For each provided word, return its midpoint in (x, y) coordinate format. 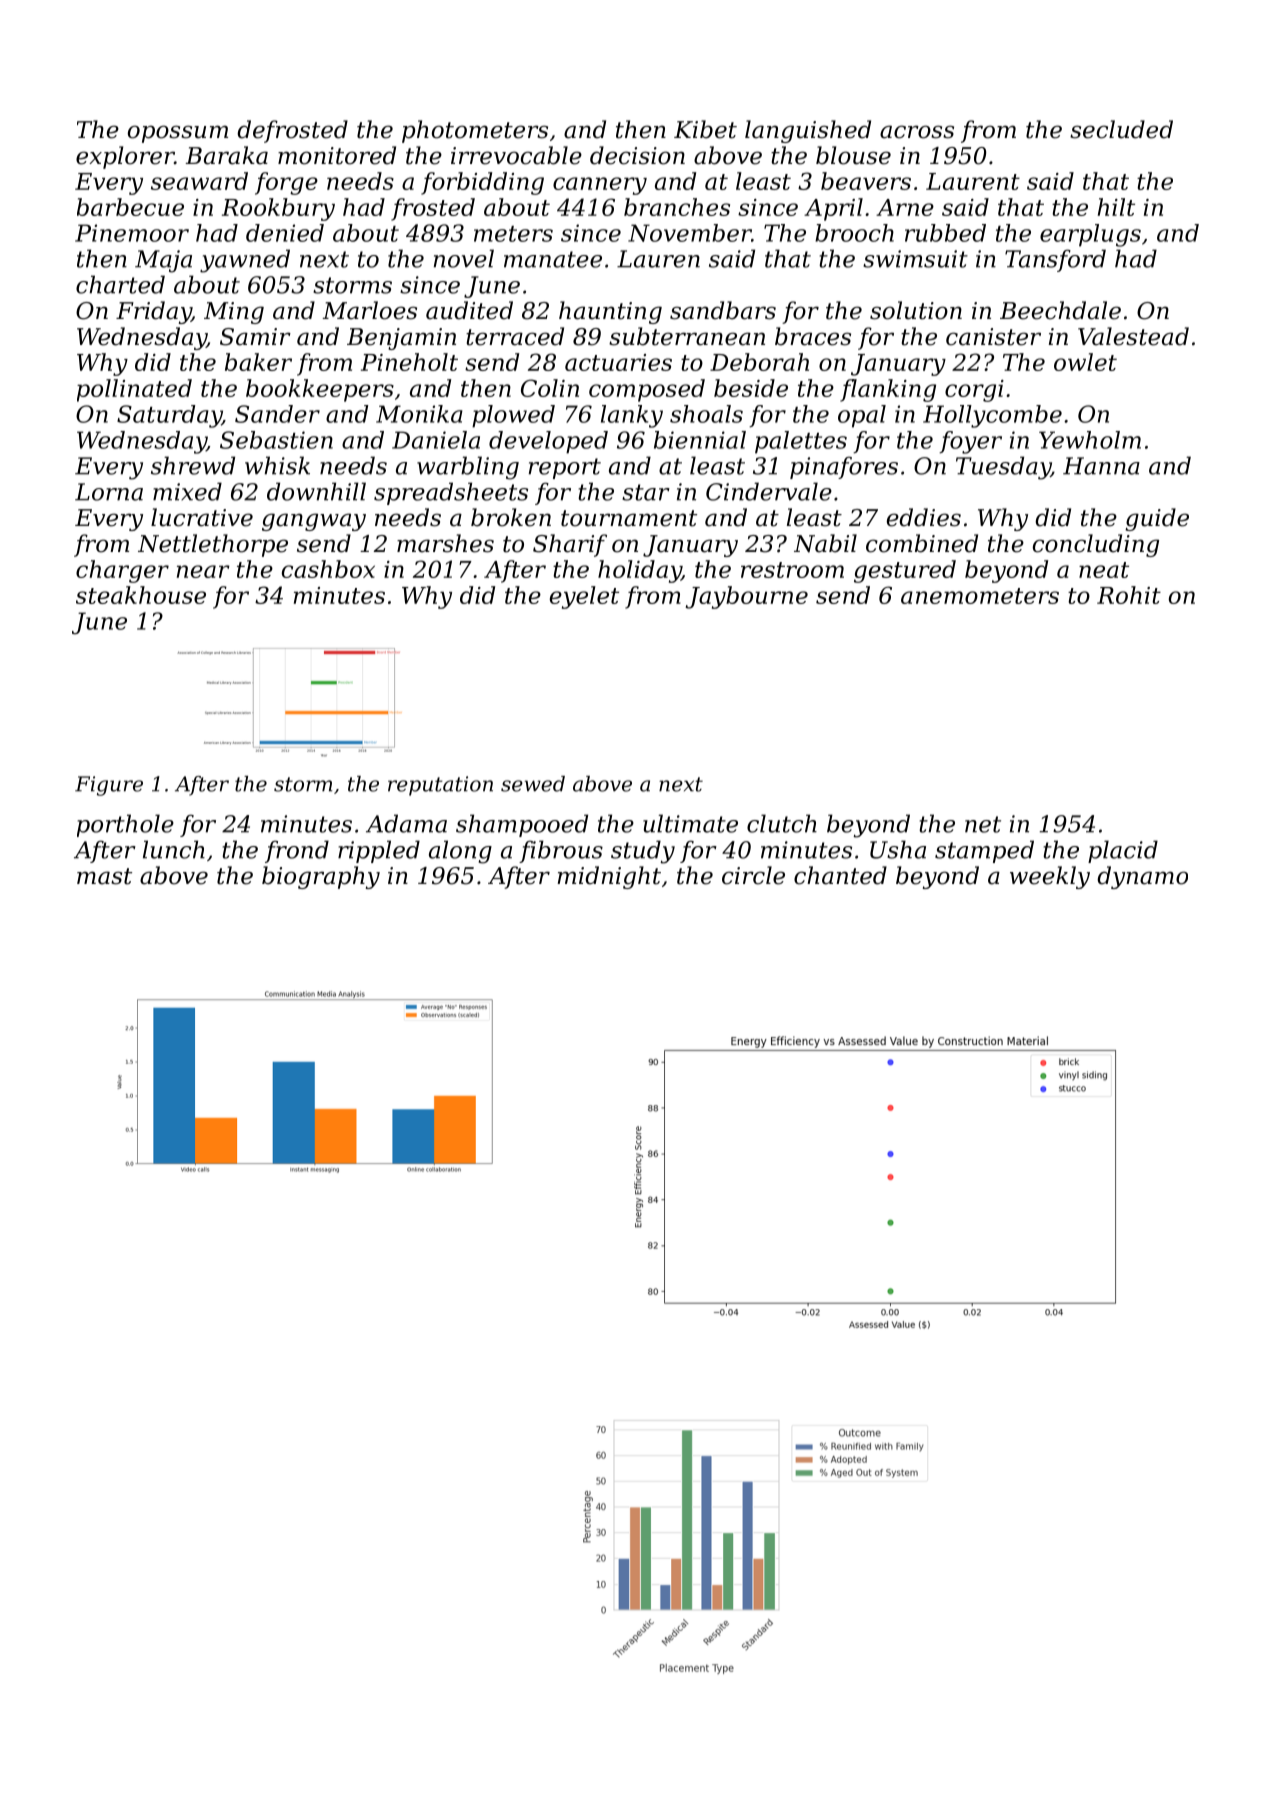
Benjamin (401, 339)
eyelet (584, 597)
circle (753, 875)
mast (104, 876)
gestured (905, 571)
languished (808, 131)
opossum (178, 134)
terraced (515, 336)
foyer (970, 442)
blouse (853, 155)
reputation (440, 786)
